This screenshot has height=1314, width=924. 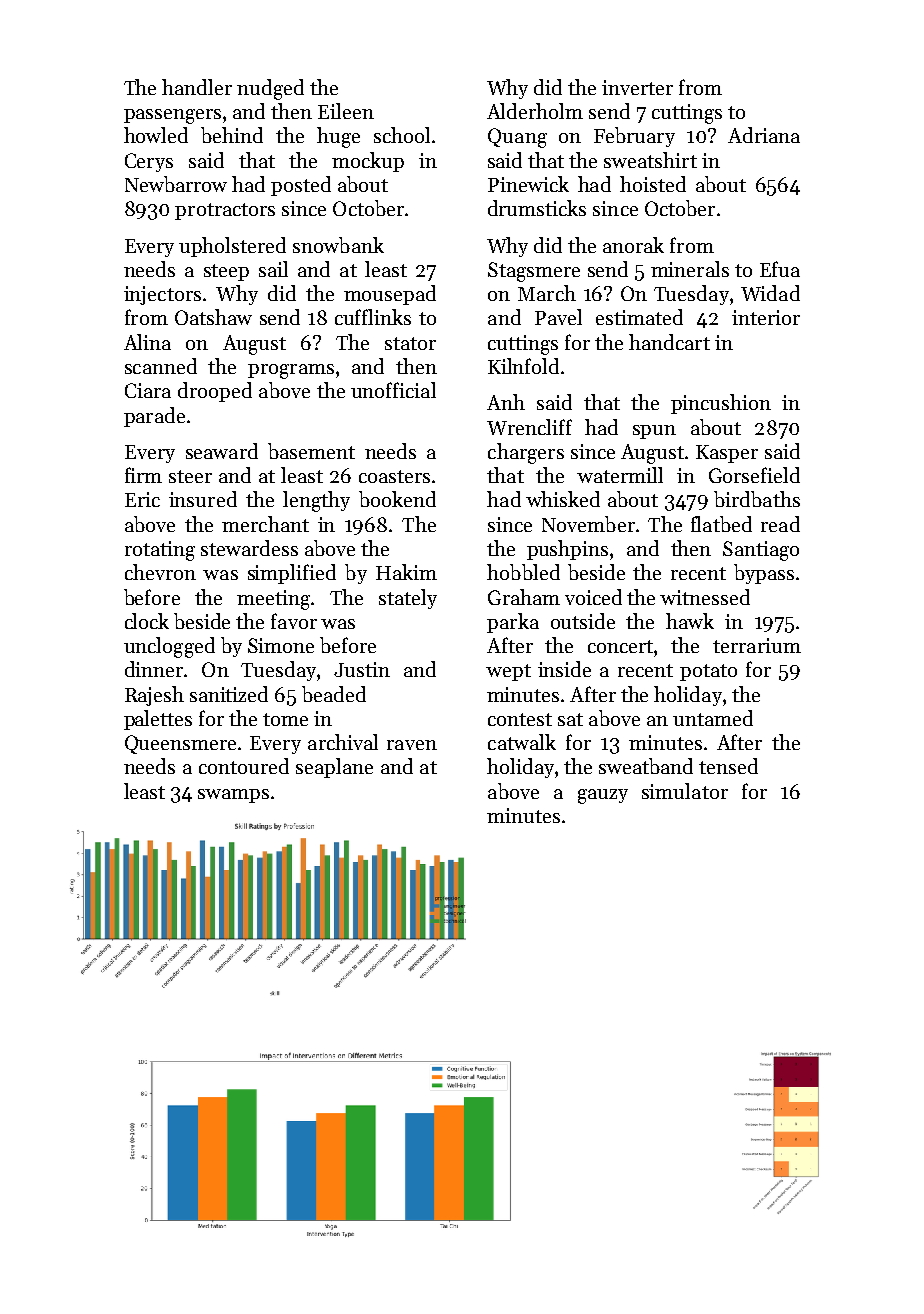 What do you see at coordinates (764, 574) in the screenshot?
I see `bypass` at bounding box center [764, 574].
